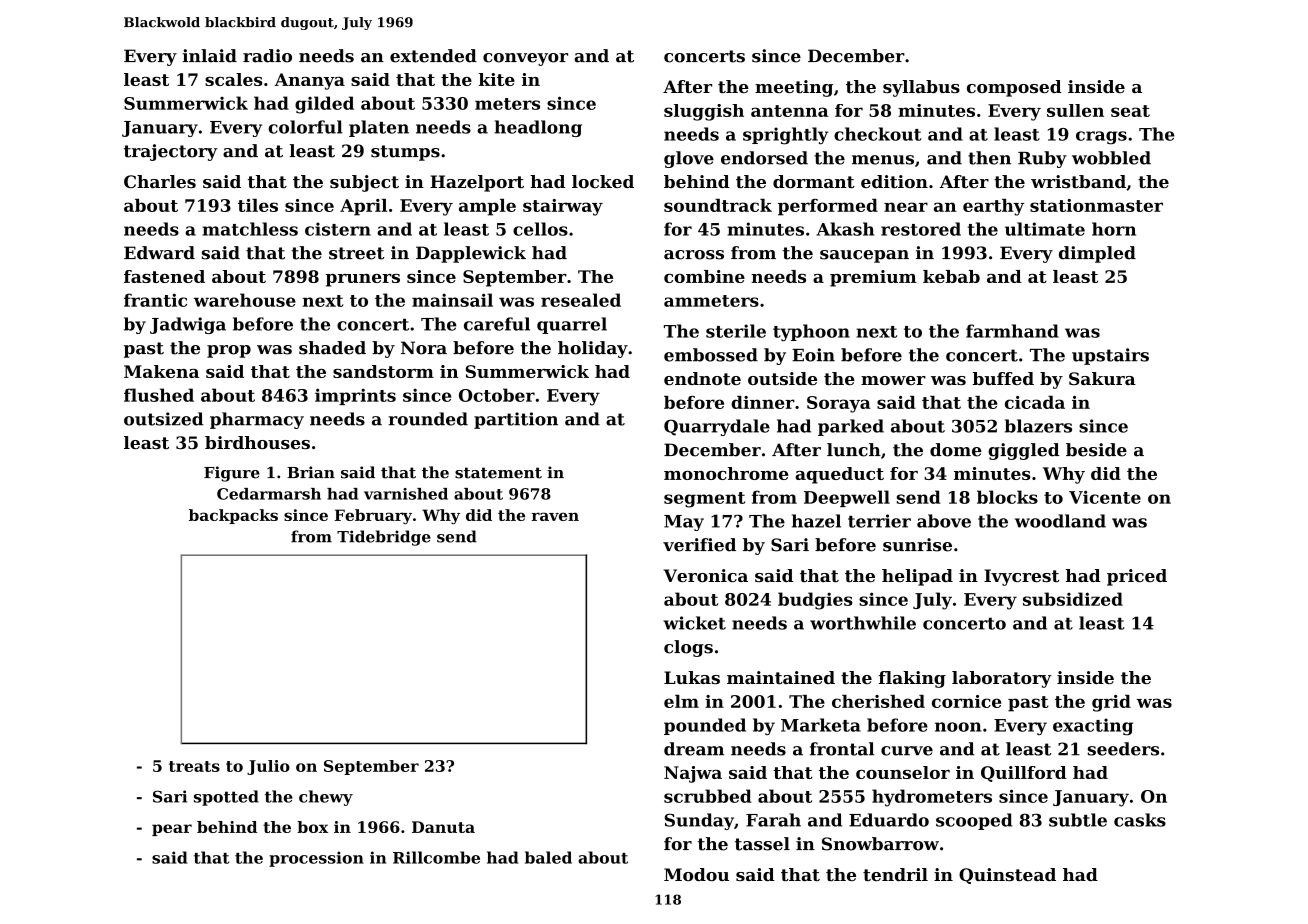 Image resolution: width=1308 pixels, height=924 pixels. Describe the element at coordinates (268, 767) in the screenshot. I see `Julio` at that location.
